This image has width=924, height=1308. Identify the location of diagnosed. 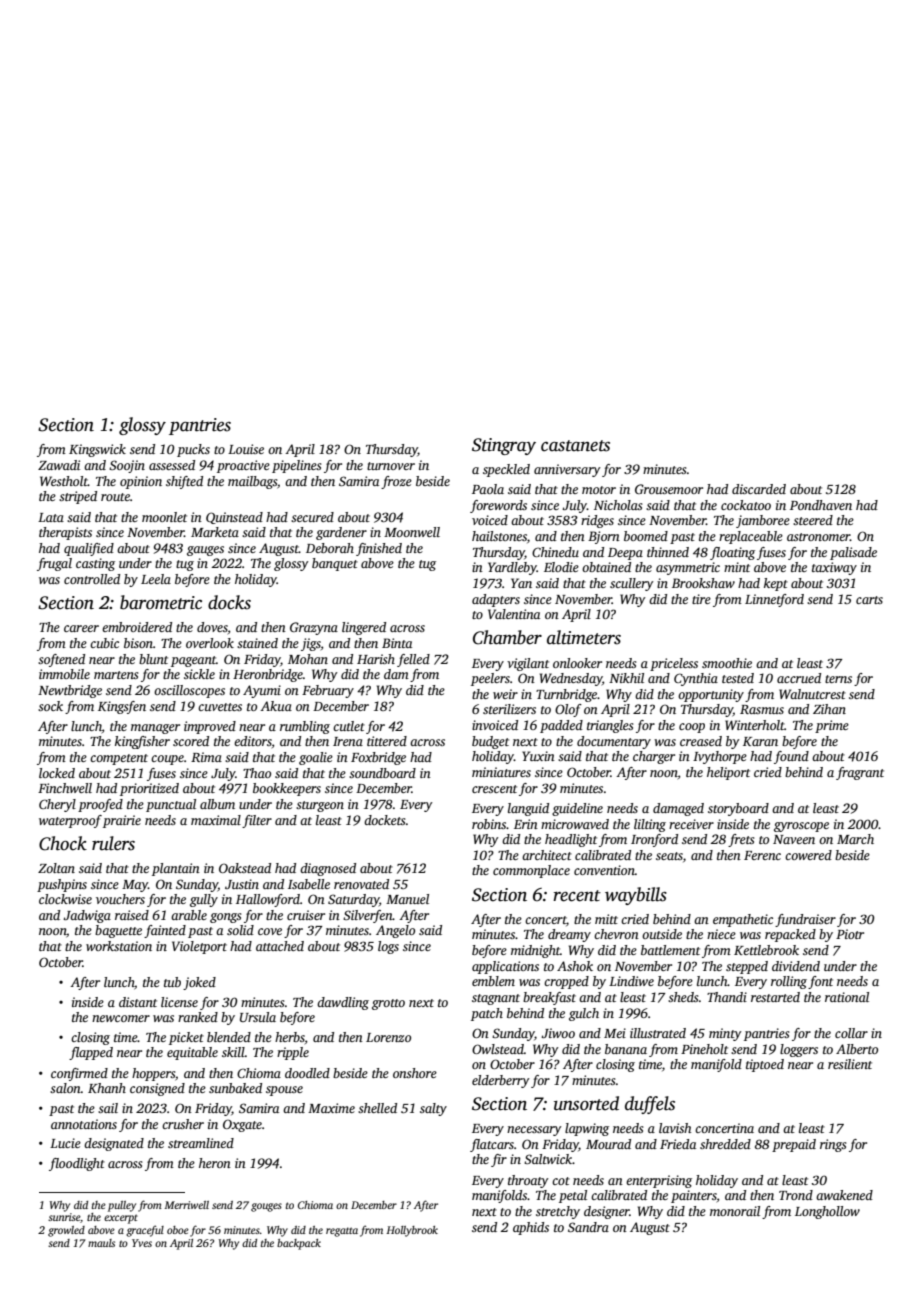
(328, 869).
